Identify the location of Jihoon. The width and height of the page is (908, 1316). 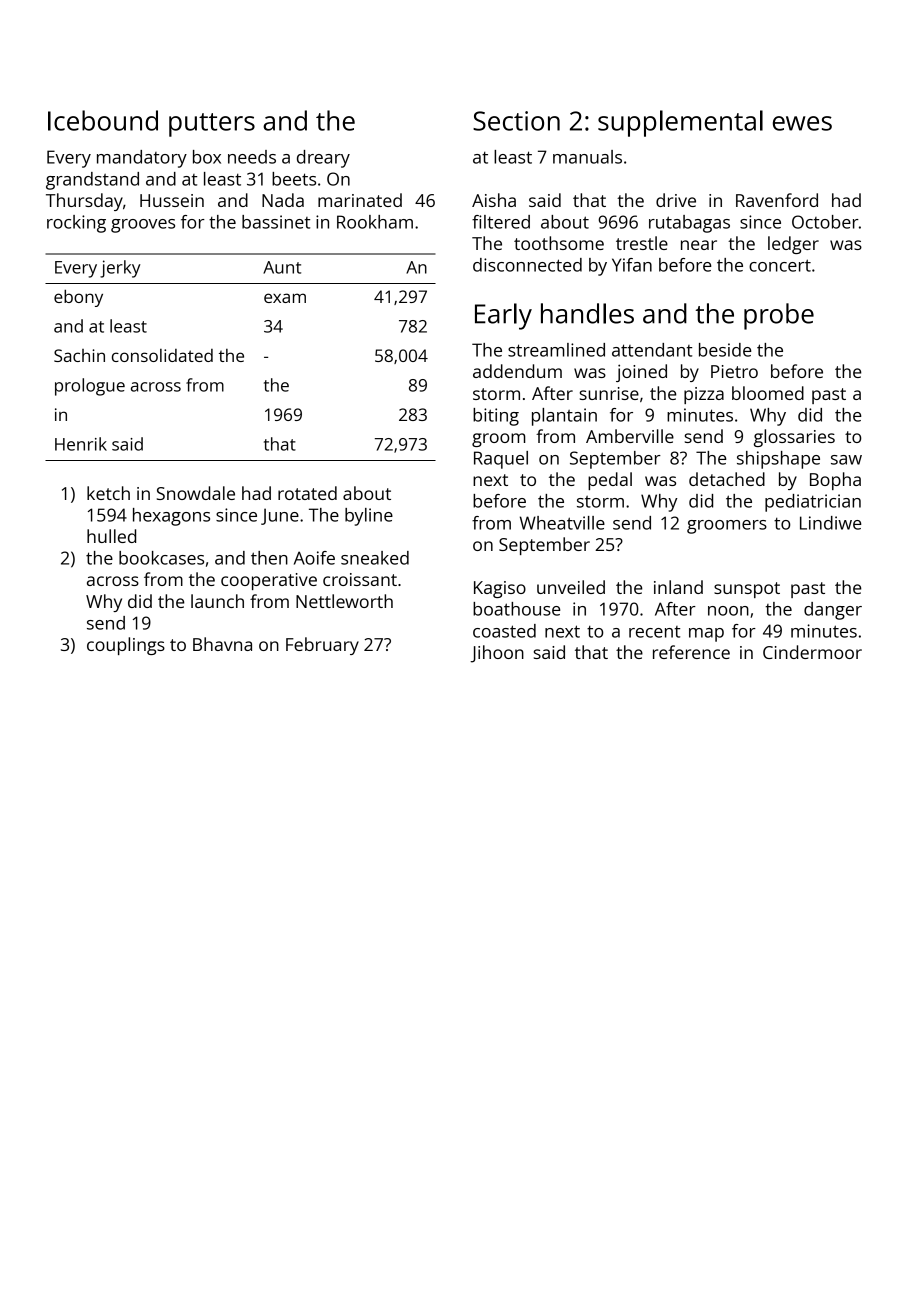
(497, 654).
